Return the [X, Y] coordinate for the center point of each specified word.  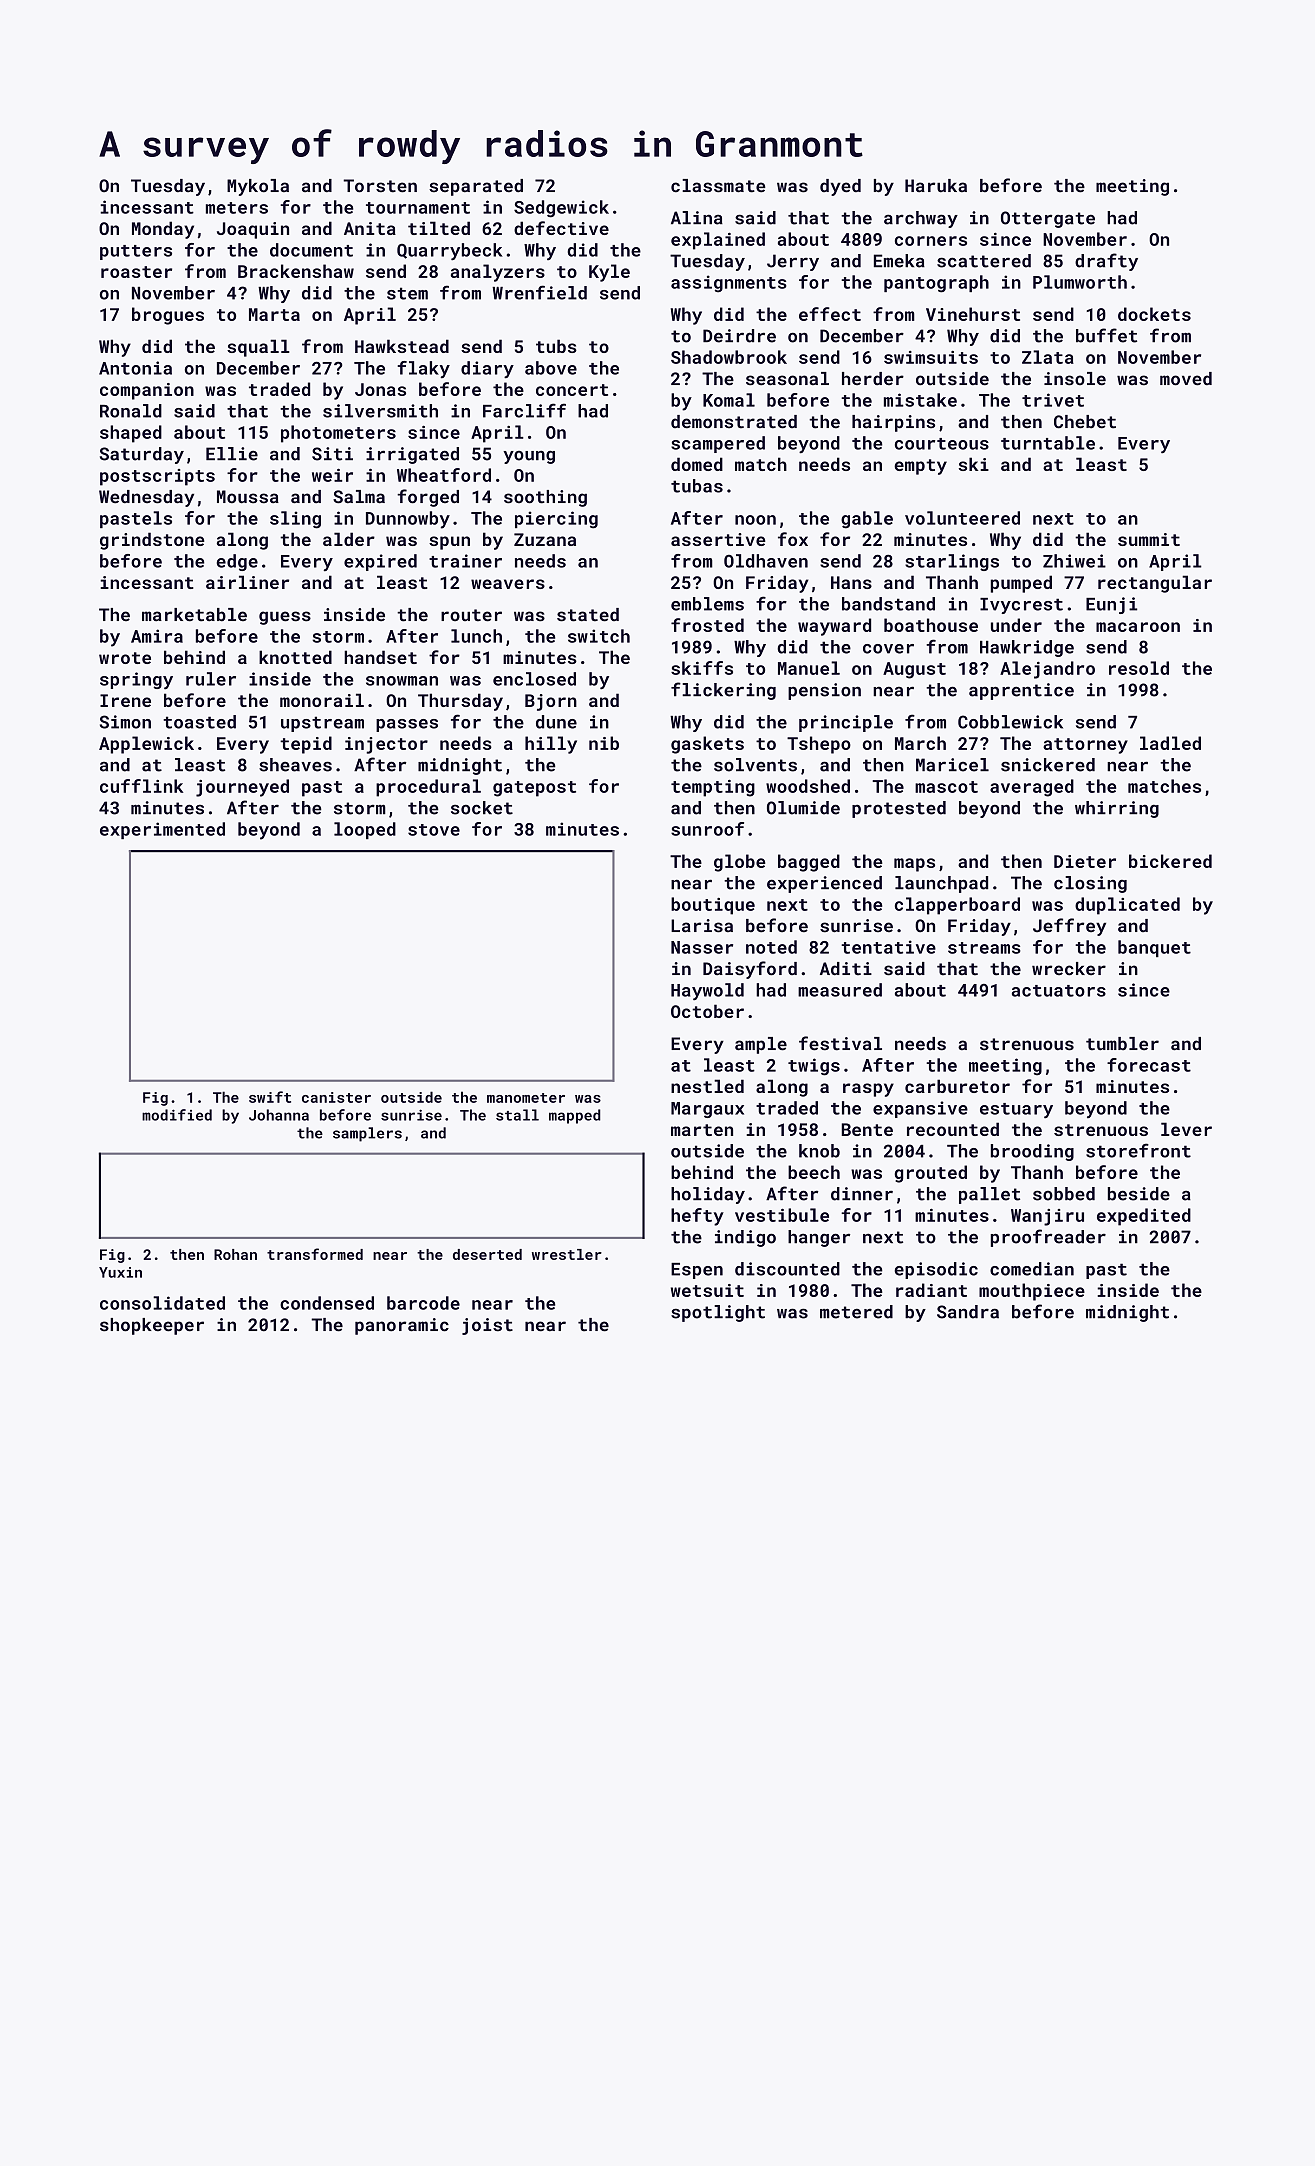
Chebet [1085, 422]
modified [177, 1115]
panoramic [402, 1326]
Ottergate [1048, 219]
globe [740, 863]
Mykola [258, 187]
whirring [1117, 809]
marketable [194, 615]
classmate [718, 186]
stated [588, 615]
